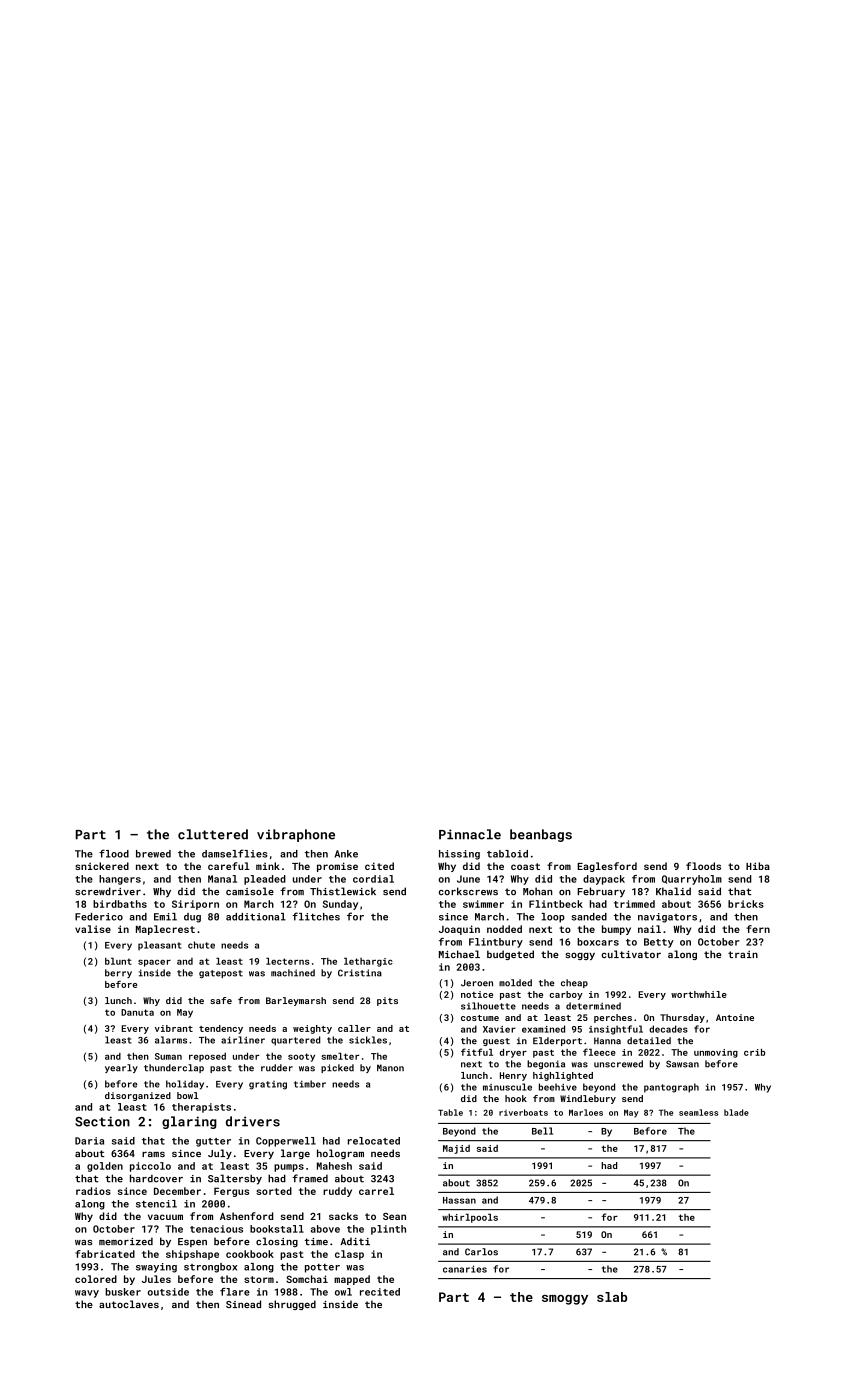  Describe the element at coordinates (634, 904) in the image. I see `trimmed` at that location.
